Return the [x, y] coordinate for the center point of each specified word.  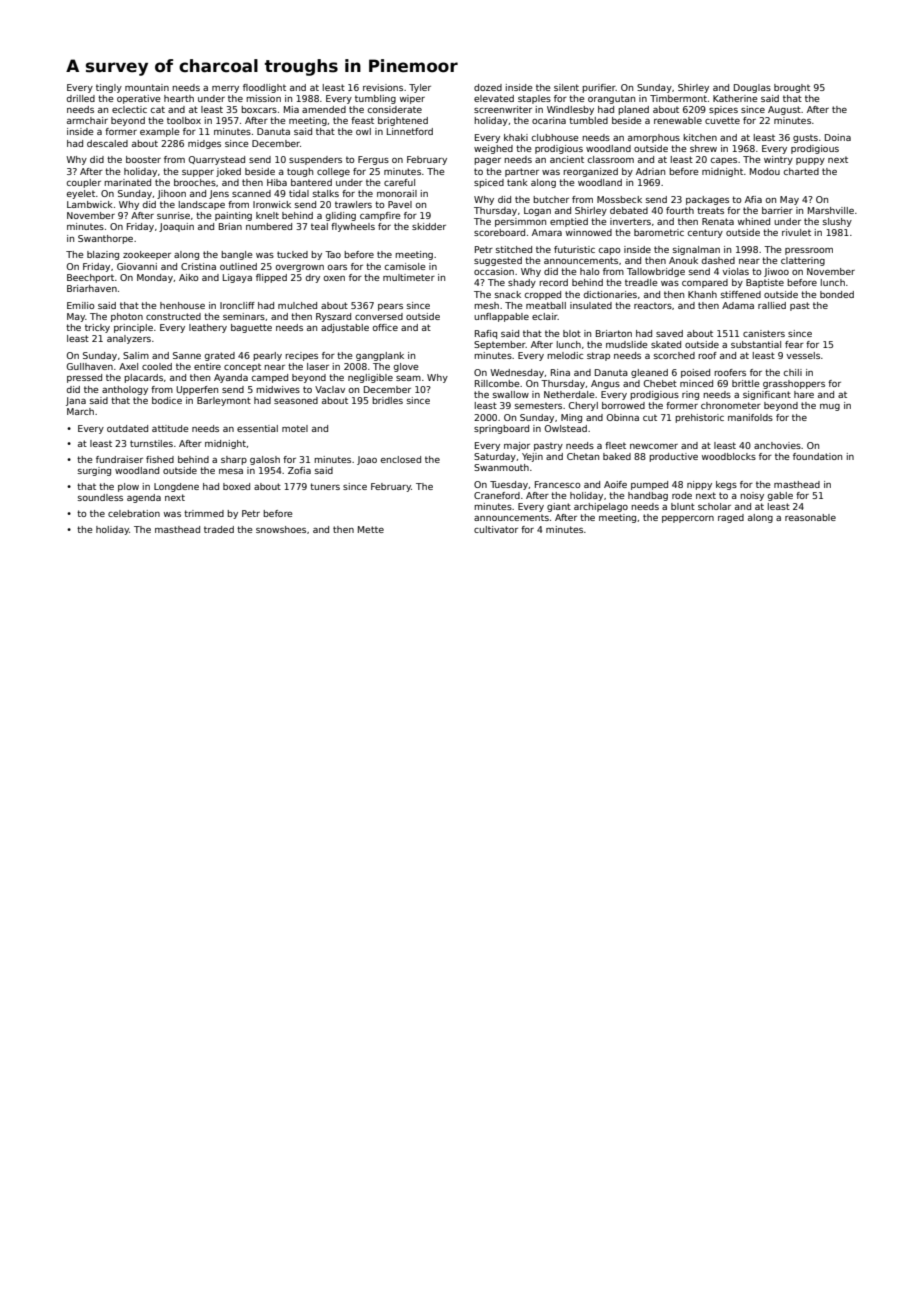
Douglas [752, 88]
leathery [208, 328]
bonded [837, 294]
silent [566, 87]
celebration [134, 513]
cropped [543, 295]
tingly [109, 88]
